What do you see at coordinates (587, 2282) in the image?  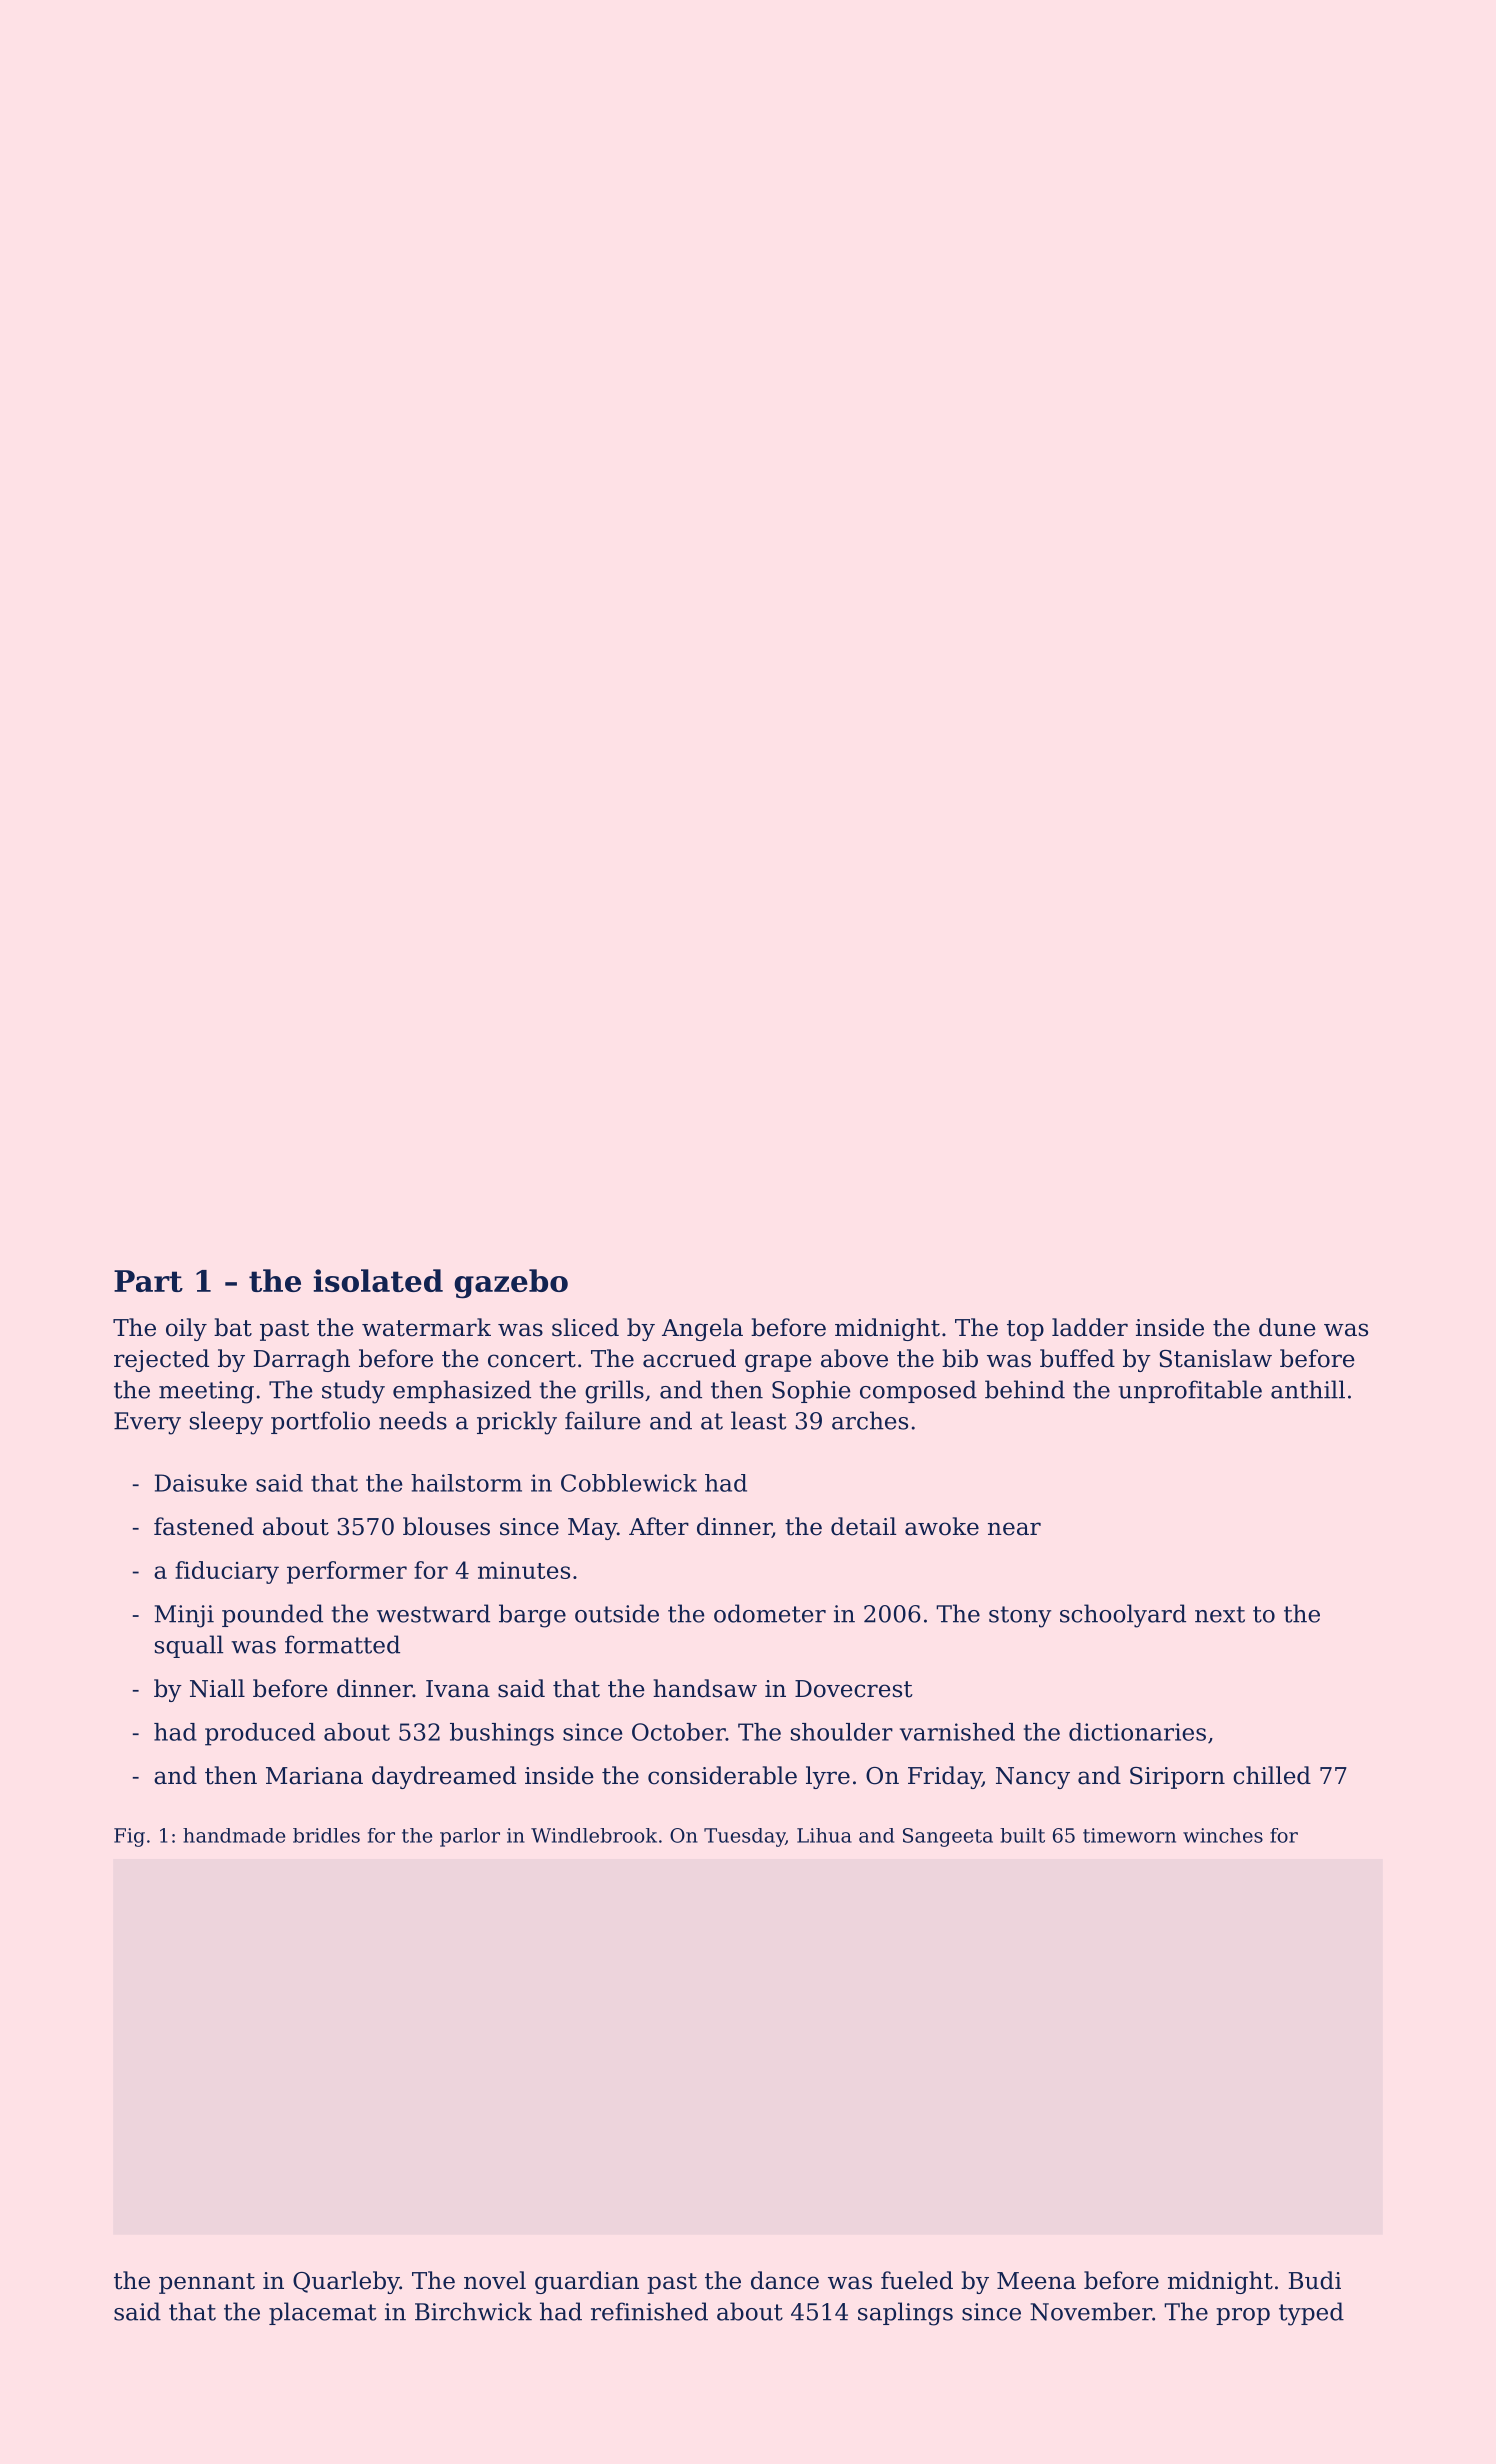 I see `guardian` at bounding box center [587, 2282].
